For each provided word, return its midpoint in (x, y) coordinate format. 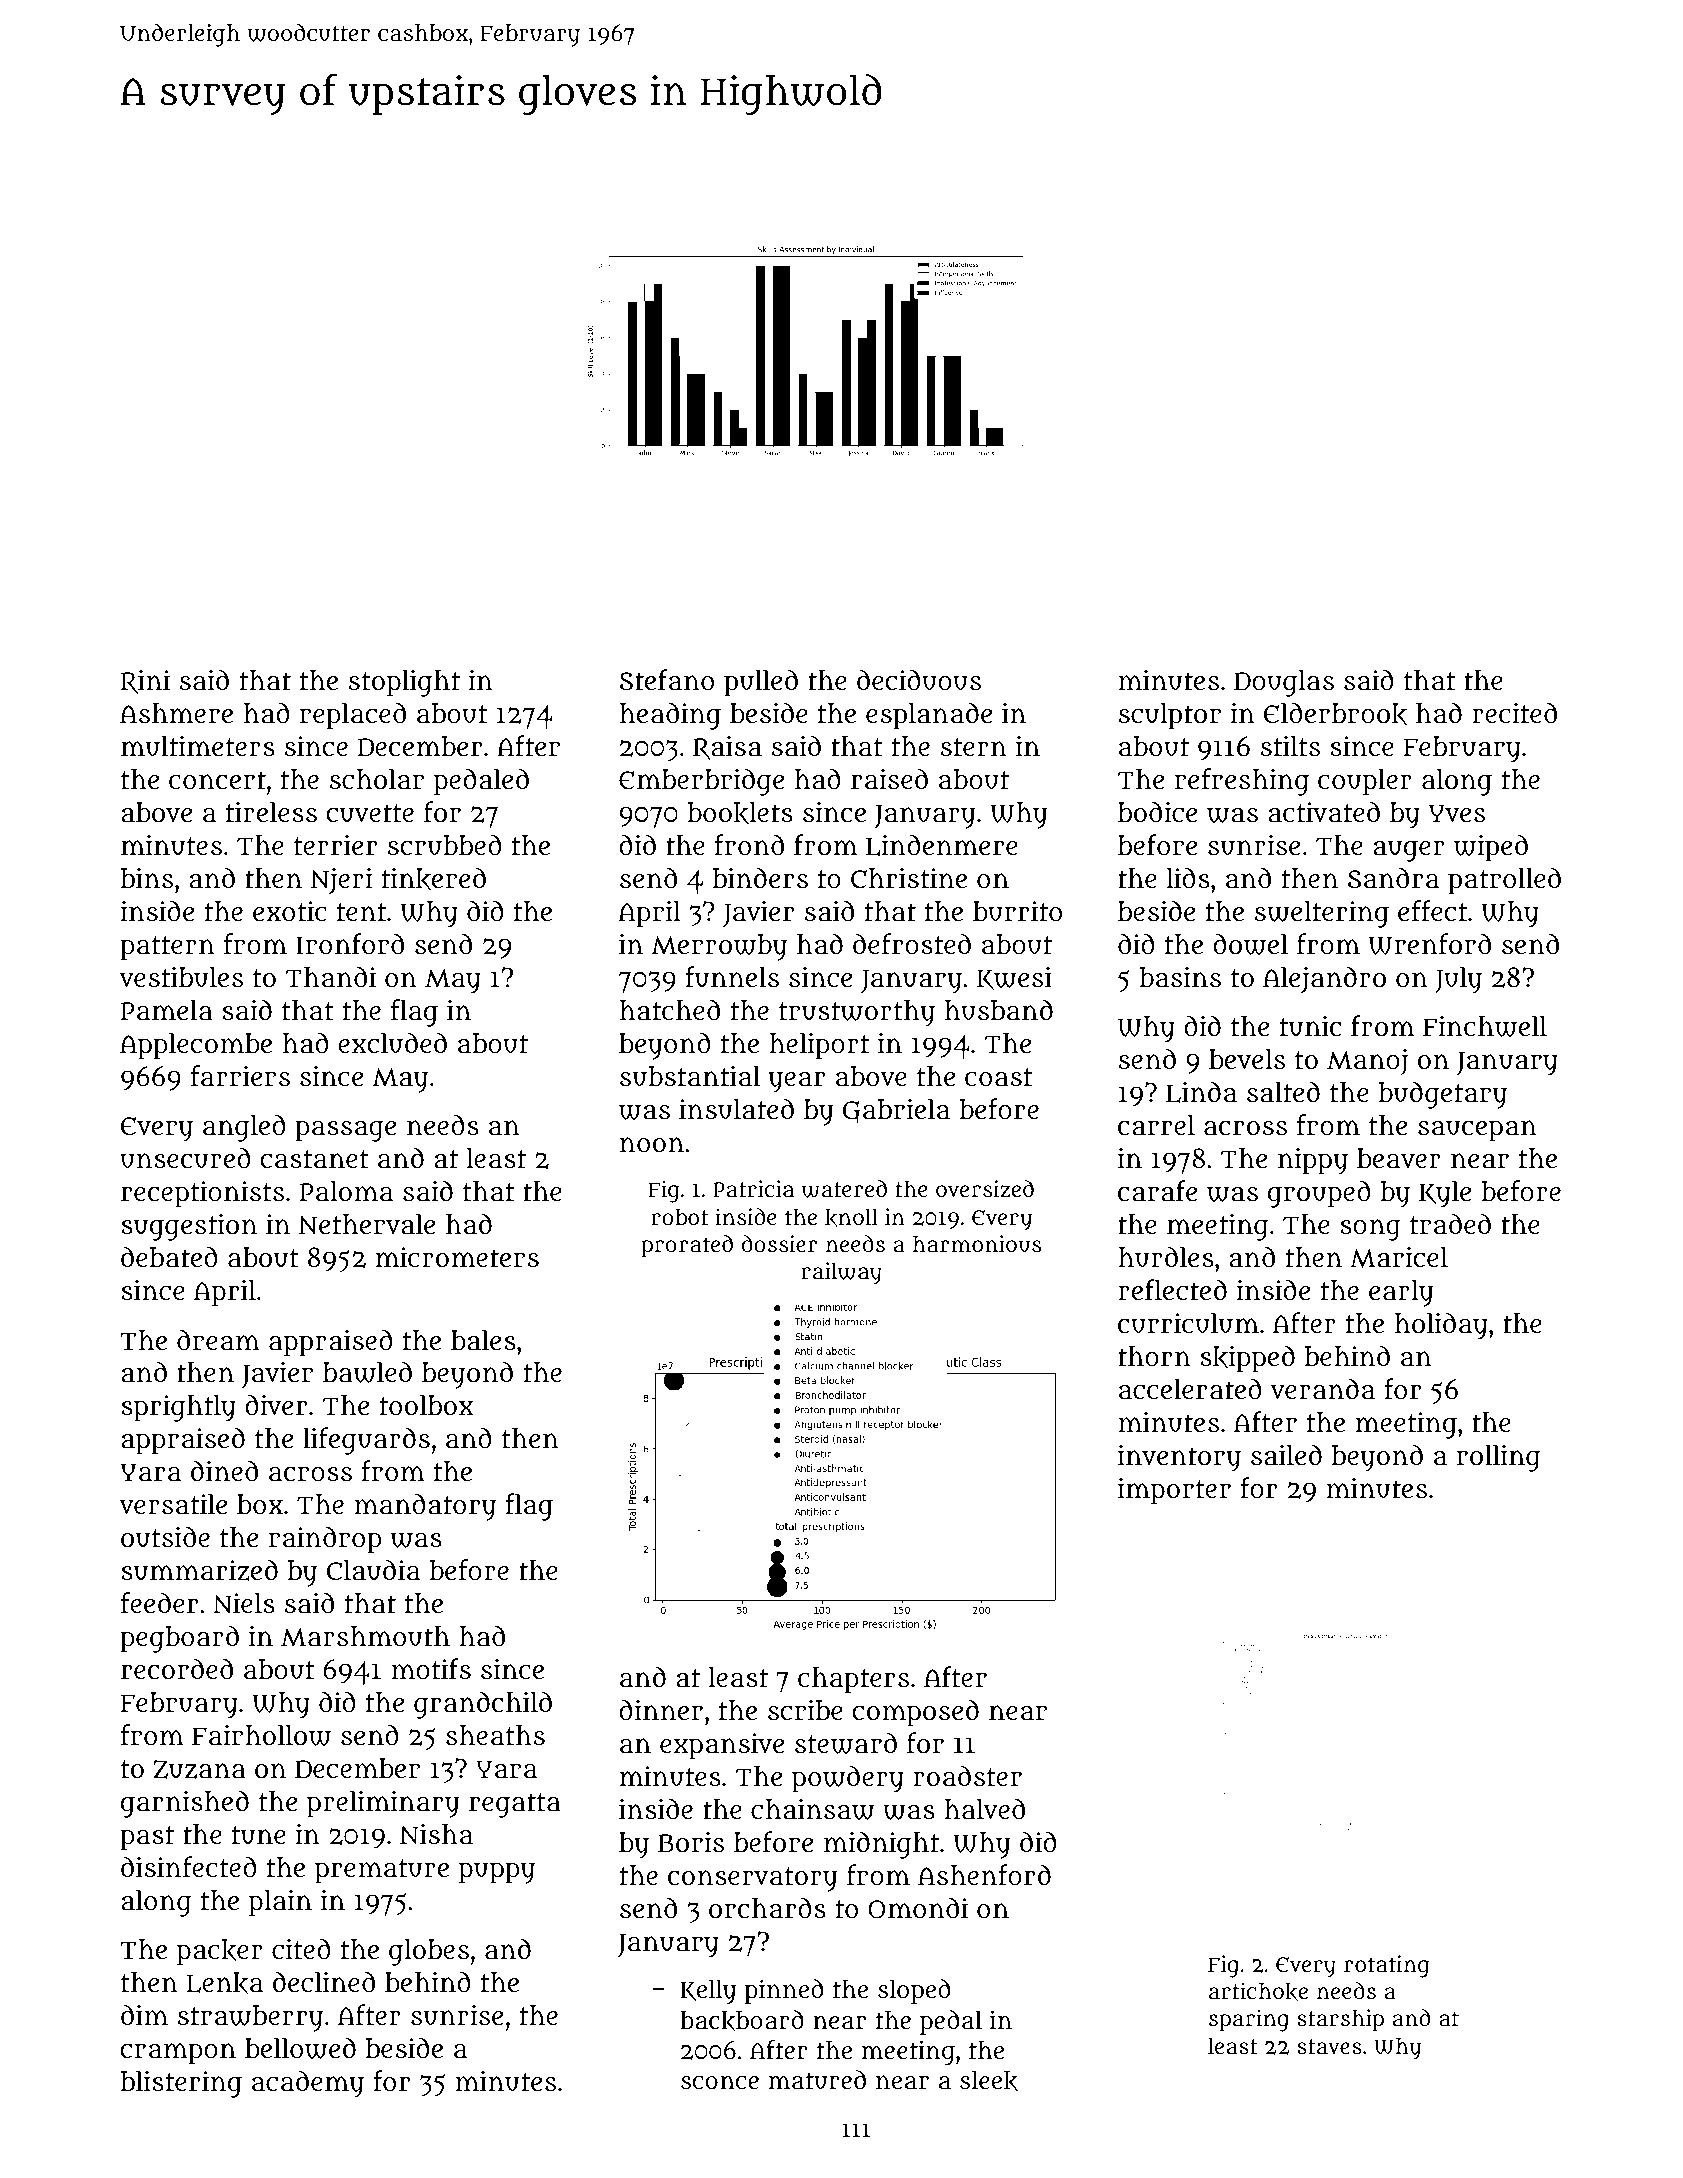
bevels (1247, 1059)
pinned (784, 1991)
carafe (1157, 1191)
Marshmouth (365, 1636)
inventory (1179, 1458)
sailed (1286, 1455)
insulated (736, 1109)
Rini (145, 682)
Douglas (1284, 683)
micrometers (457, 1257)
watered (844, 1189)
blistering (181, 2084)
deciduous (919, 680)
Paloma (346, 1191)
